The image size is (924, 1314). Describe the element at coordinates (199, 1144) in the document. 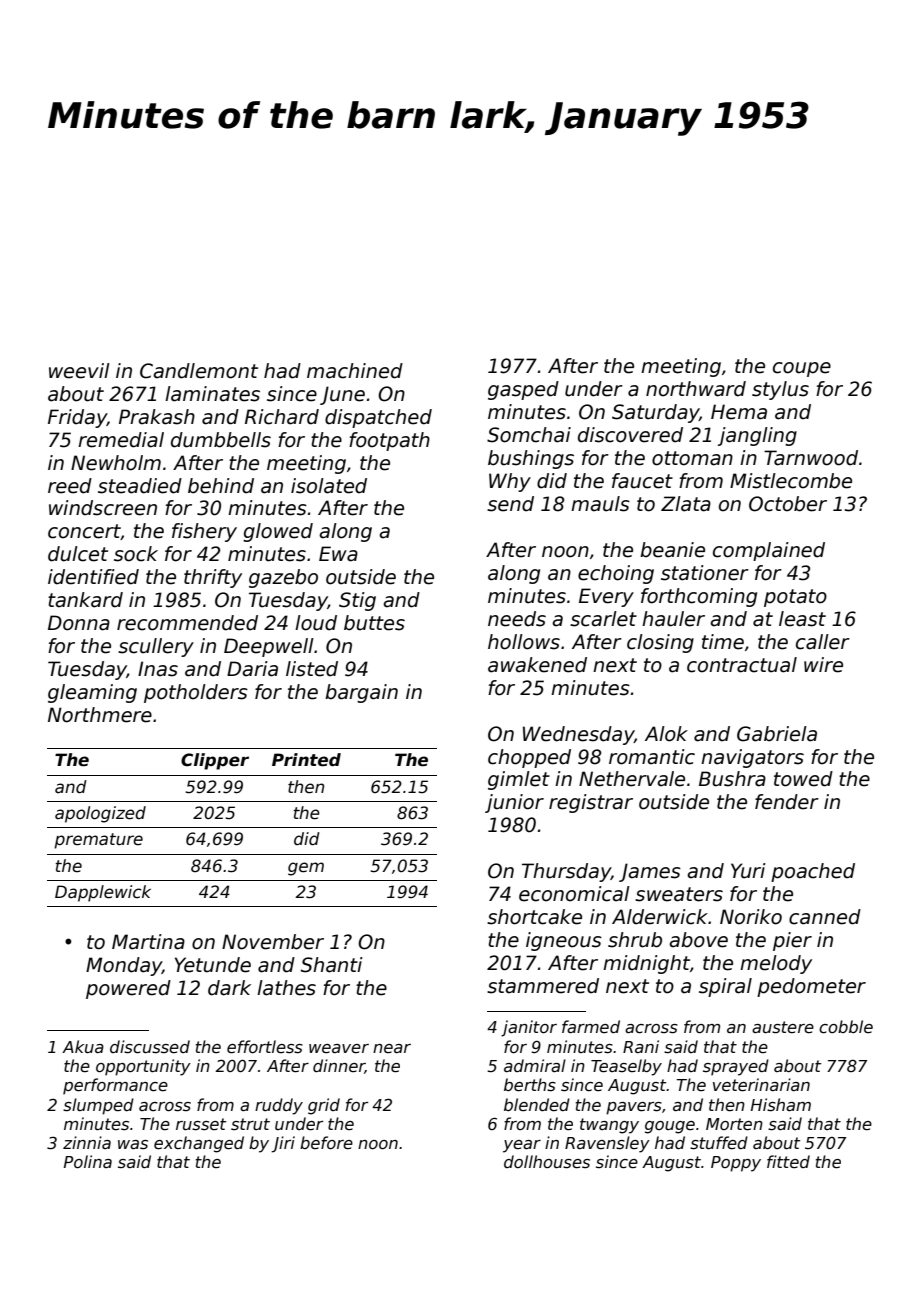

I see `exchanged` at that location.
